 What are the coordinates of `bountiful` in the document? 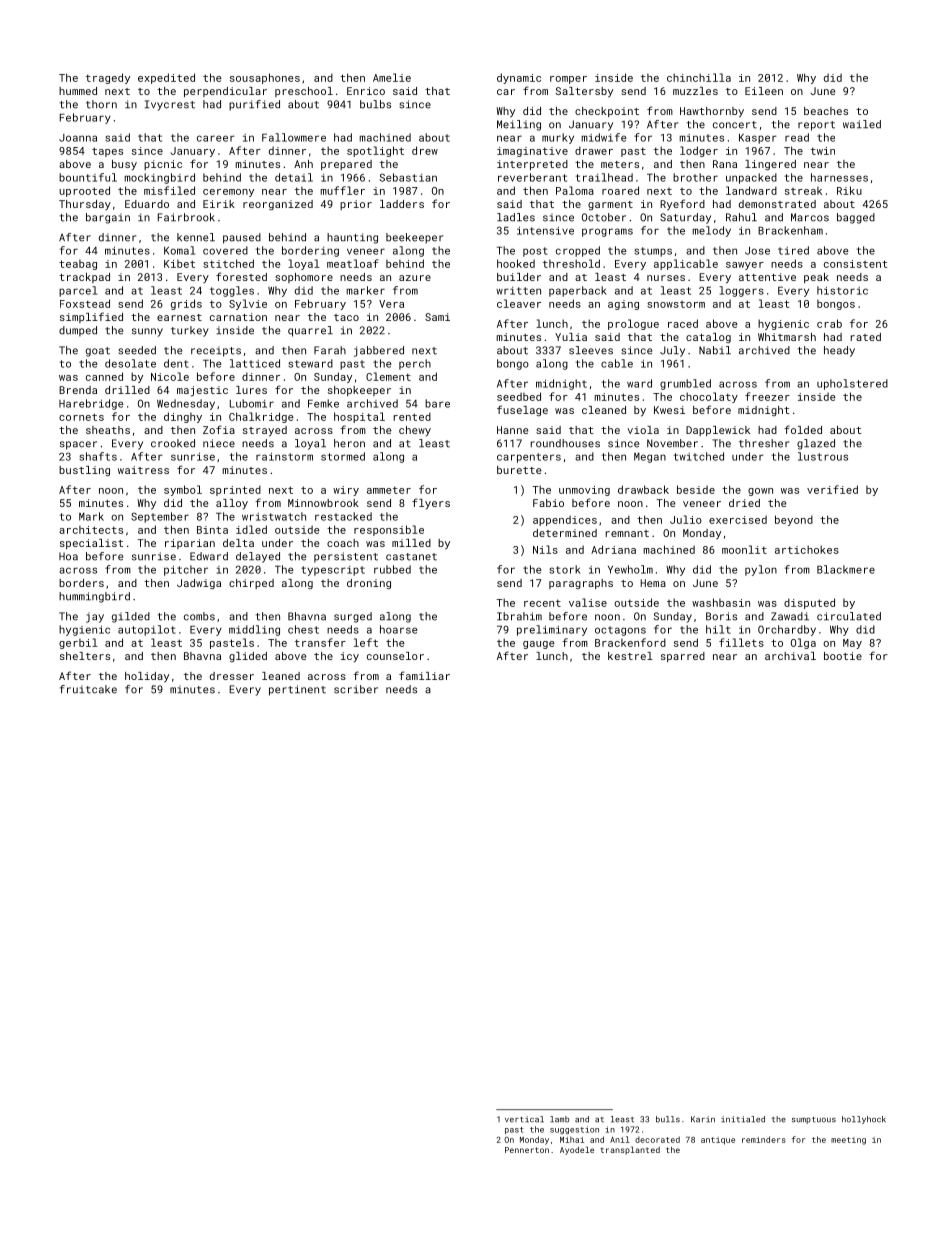 It's located at (88, 177).
